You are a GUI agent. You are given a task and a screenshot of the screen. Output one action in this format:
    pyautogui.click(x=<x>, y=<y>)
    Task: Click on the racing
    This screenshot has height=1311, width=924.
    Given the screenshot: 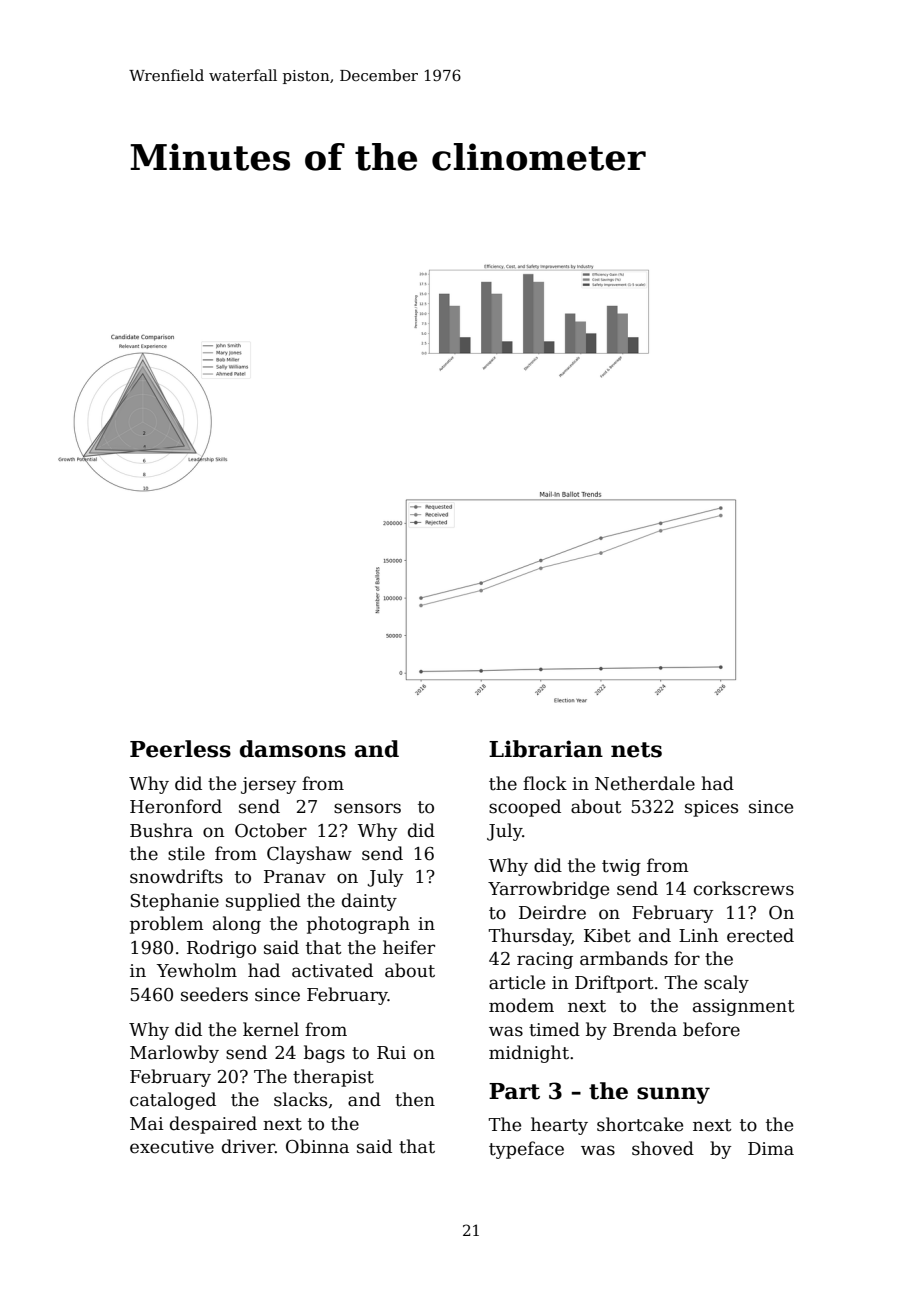 What is the action you would take?
    pyautogui.click(x=545, y=960)
